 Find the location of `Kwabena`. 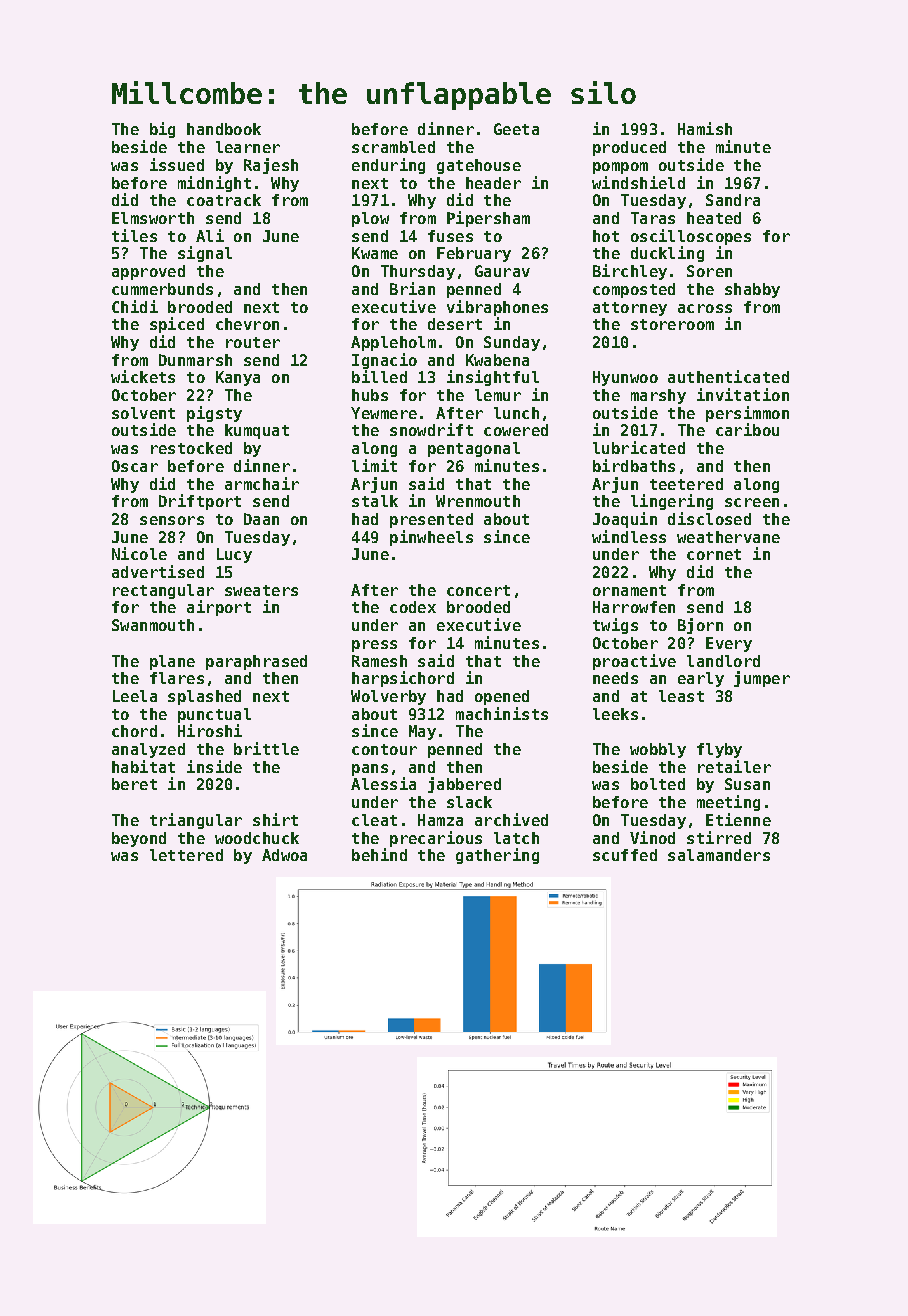

Kwabena is located at coordinates (497, 360).
